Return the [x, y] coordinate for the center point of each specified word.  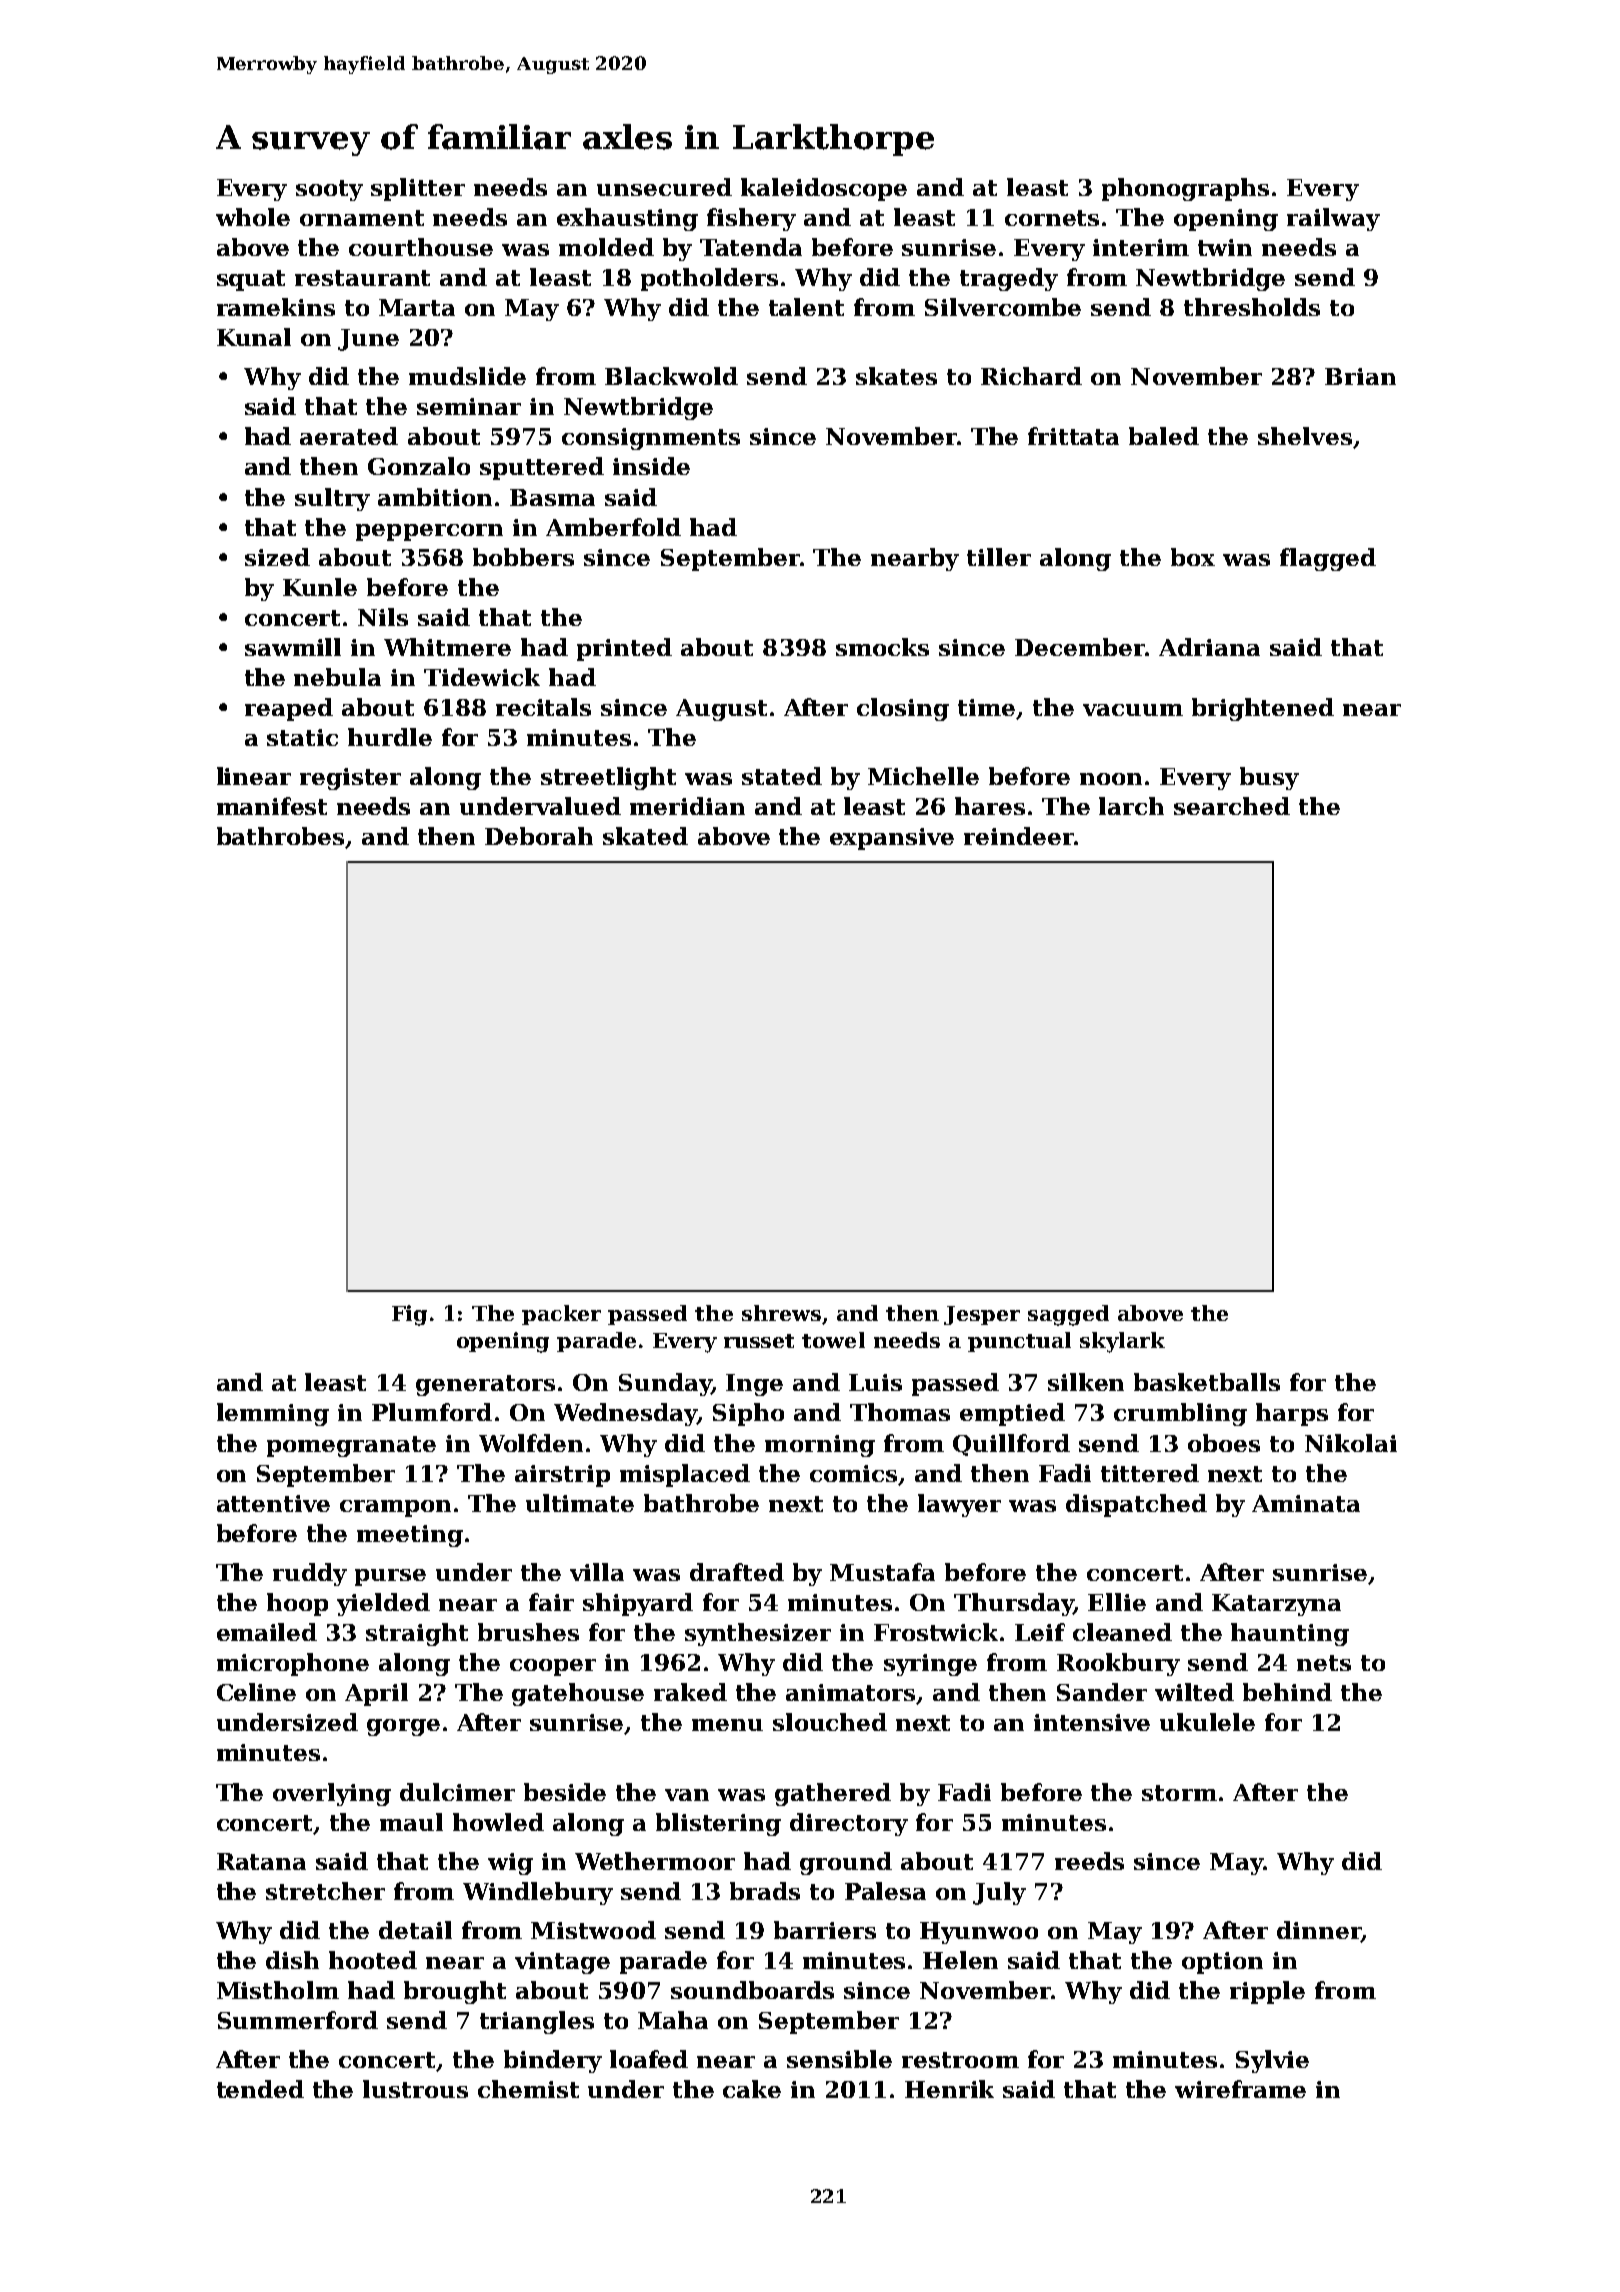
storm [1179, 1793]
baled [1164, 436]
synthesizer [758, 1634]
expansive [892, 839]
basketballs [1207, 1382]
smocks [882, 647]
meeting [410, 1536]
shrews [781, 1313]
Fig [409, 1315]
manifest [272, 806]
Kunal [254, 337]
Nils [383, 617]
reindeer [1019, 836]
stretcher [325, 1891]
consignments [651, 439]
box [1193, 557]
